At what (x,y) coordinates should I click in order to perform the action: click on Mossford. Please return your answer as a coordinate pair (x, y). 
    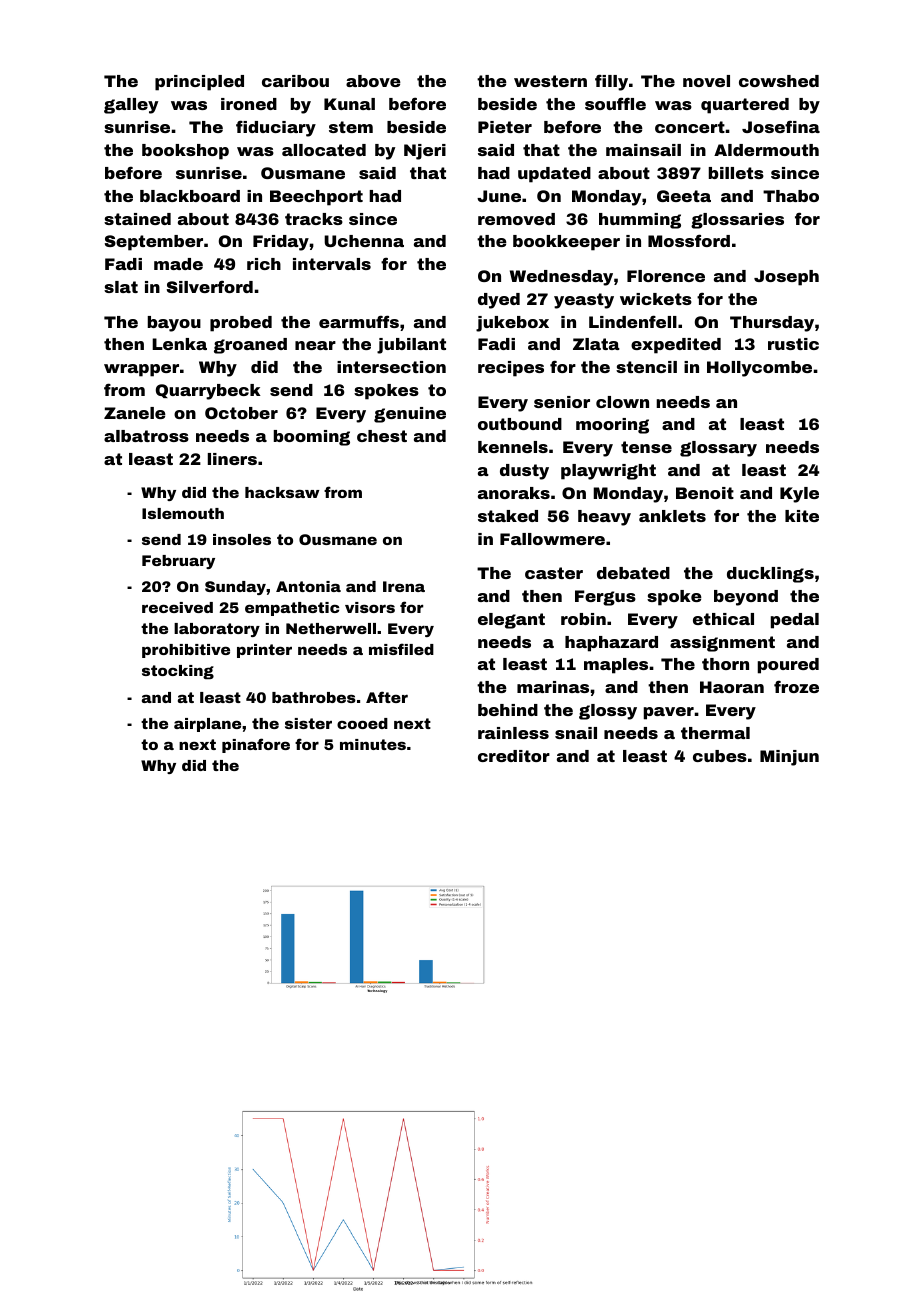
    Looking at the image, I should click on (689, 240).
